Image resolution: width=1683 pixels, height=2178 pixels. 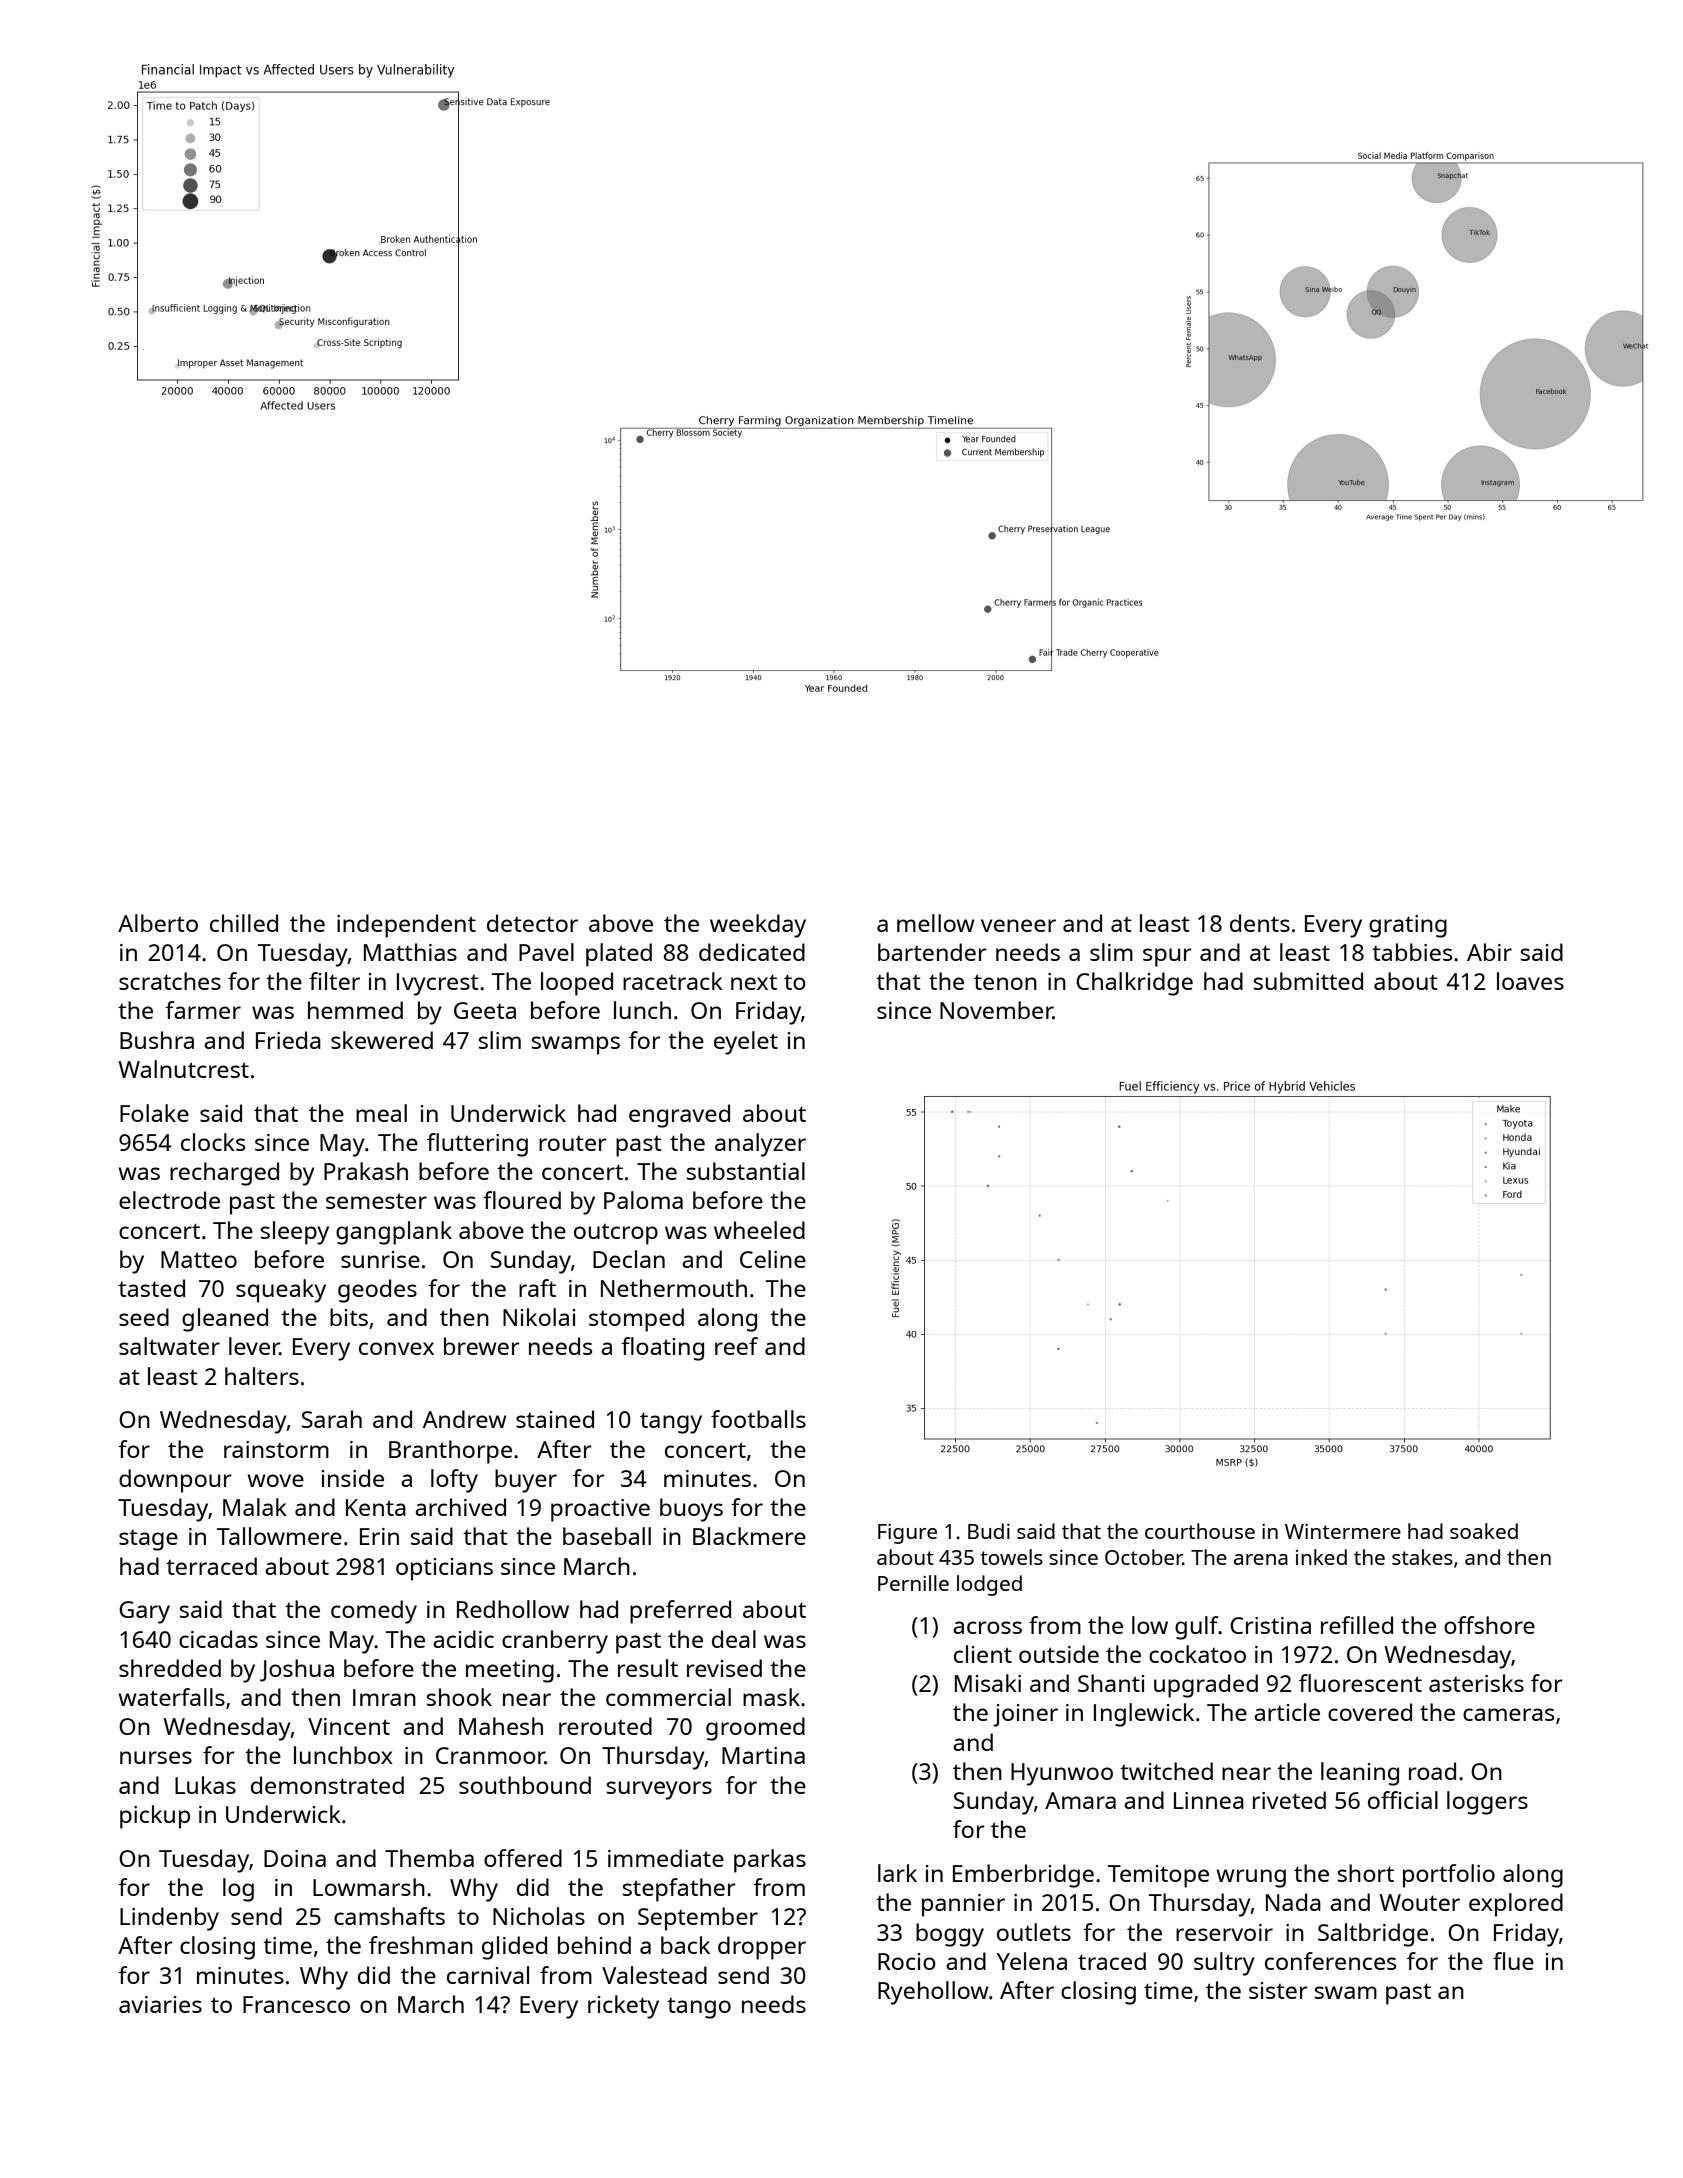 What do you see at coordinates (1278, 1990) in the screenshot?
I see `sister` at bounding box center [1278, 1990].
